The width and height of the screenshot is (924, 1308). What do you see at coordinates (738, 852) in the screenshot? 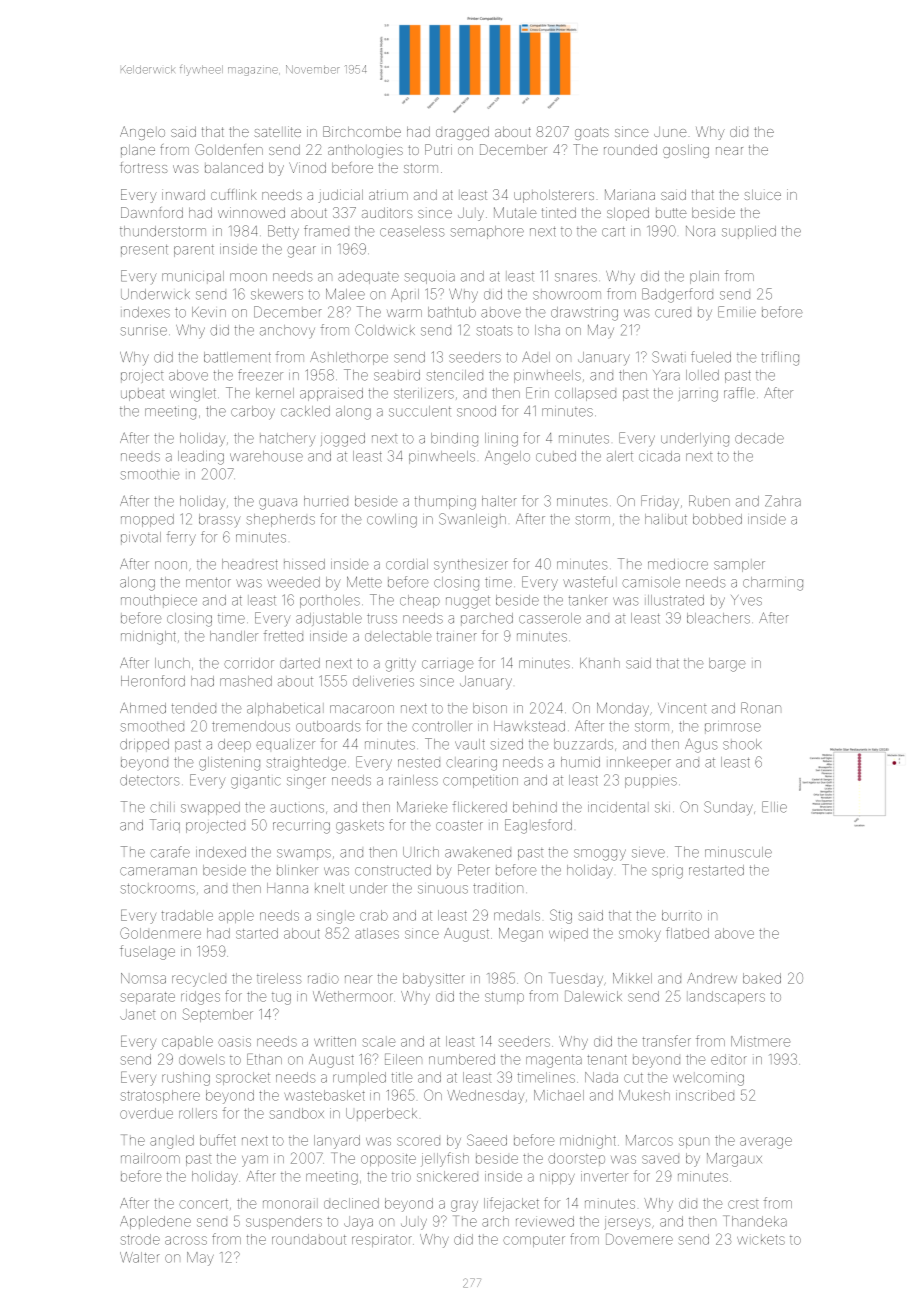
I see `minuscule` at bounding box center [738, 852].
